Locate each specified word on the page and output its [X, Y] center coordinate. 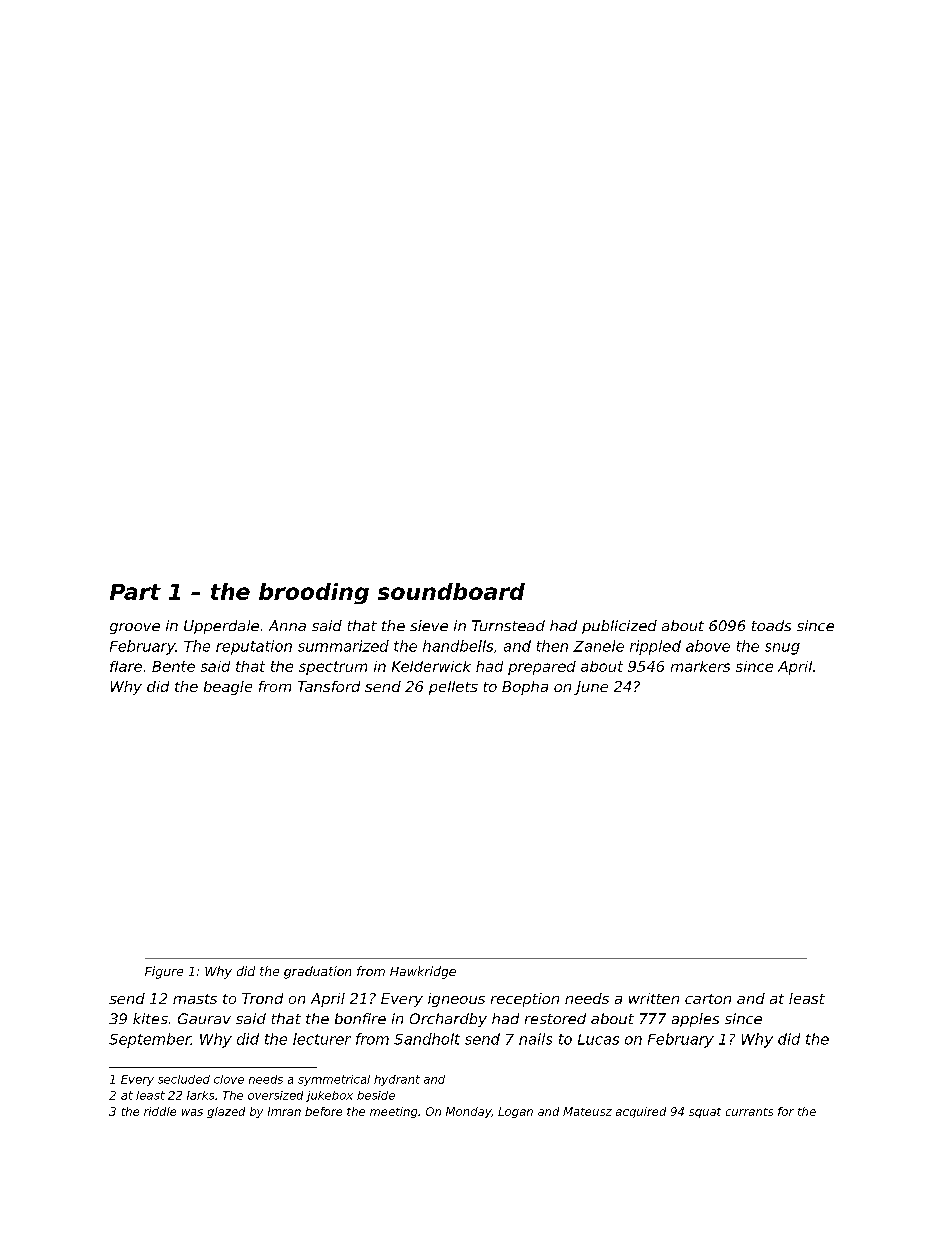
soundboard [451, 591]
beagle [228, 688]
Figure [164, 972]
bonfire [360, 1018]
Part [135, 592]
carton [708, 999]
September [150, 1040]
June [591, 688]
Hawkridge [423, 972]
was [192, 1112]
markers [700, 666]
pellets [453, 688]
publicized [619, 627]
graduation [317, 972]
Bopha [525, 688]
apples [695, 1020]
